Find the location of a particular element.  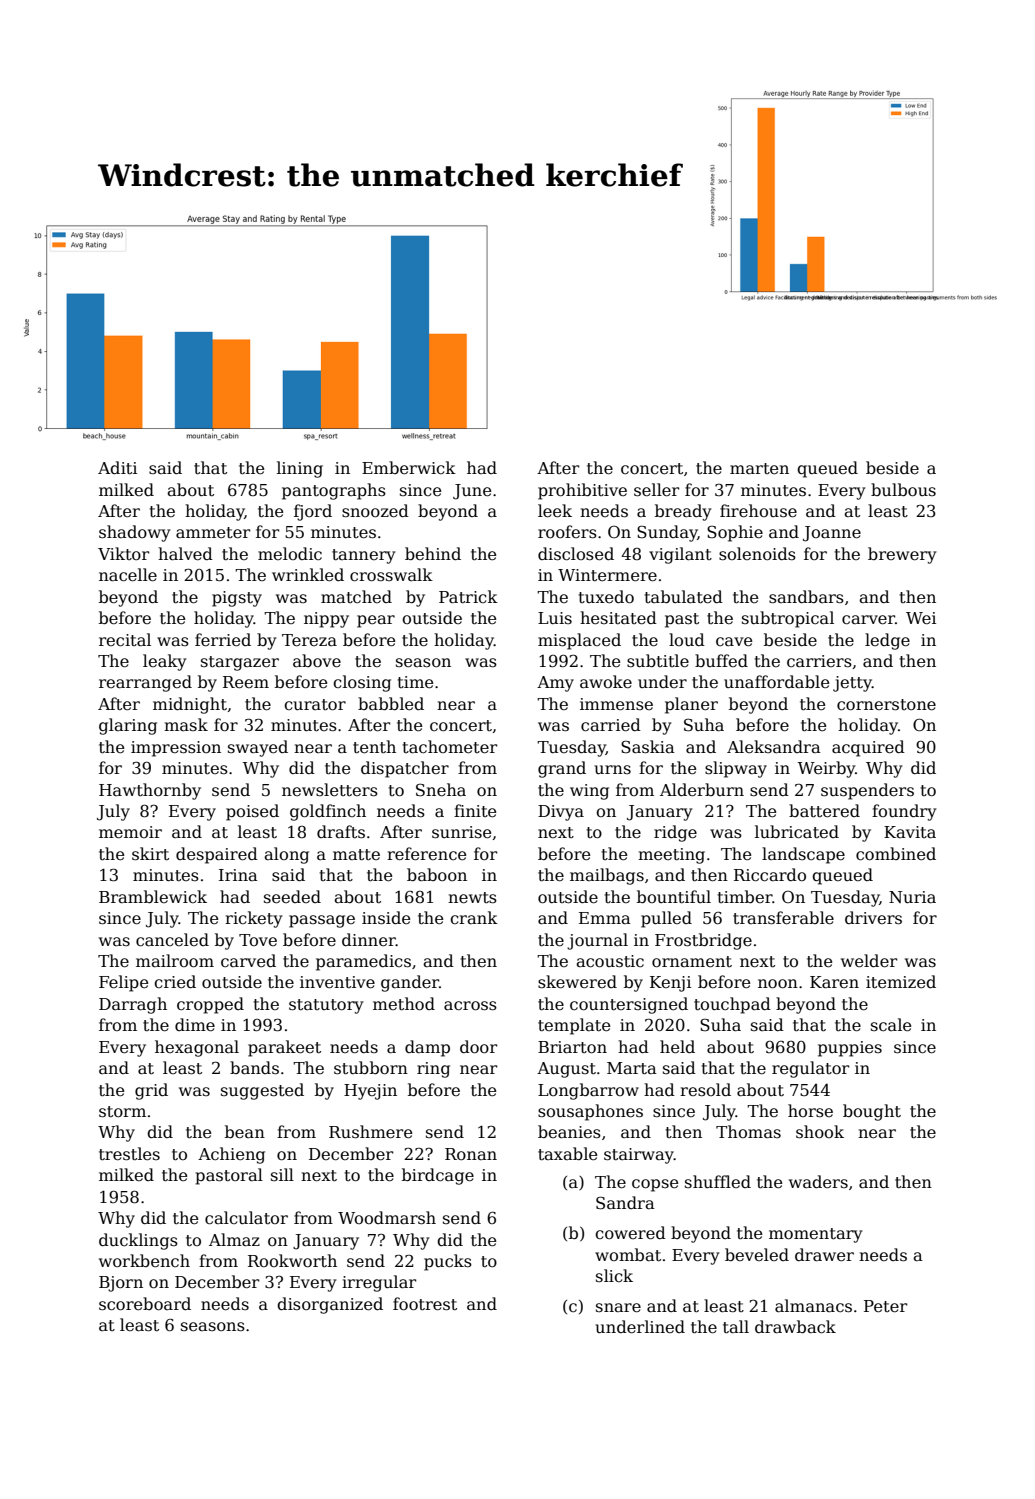

Bramblewick is located at coordinates (153, 896).
